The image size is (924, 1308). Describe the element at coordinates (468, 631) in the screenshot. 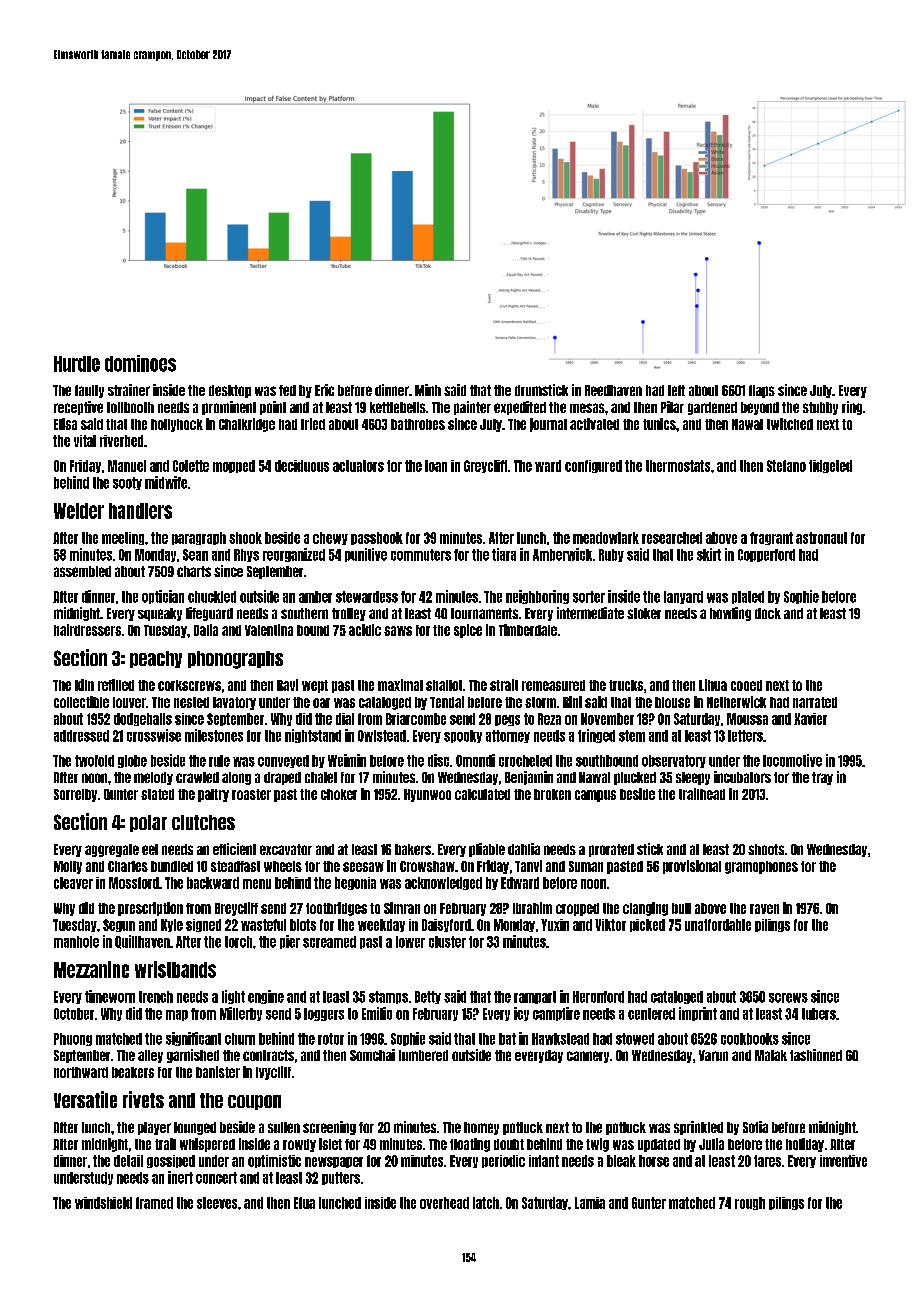

I see `spice` at that location.
